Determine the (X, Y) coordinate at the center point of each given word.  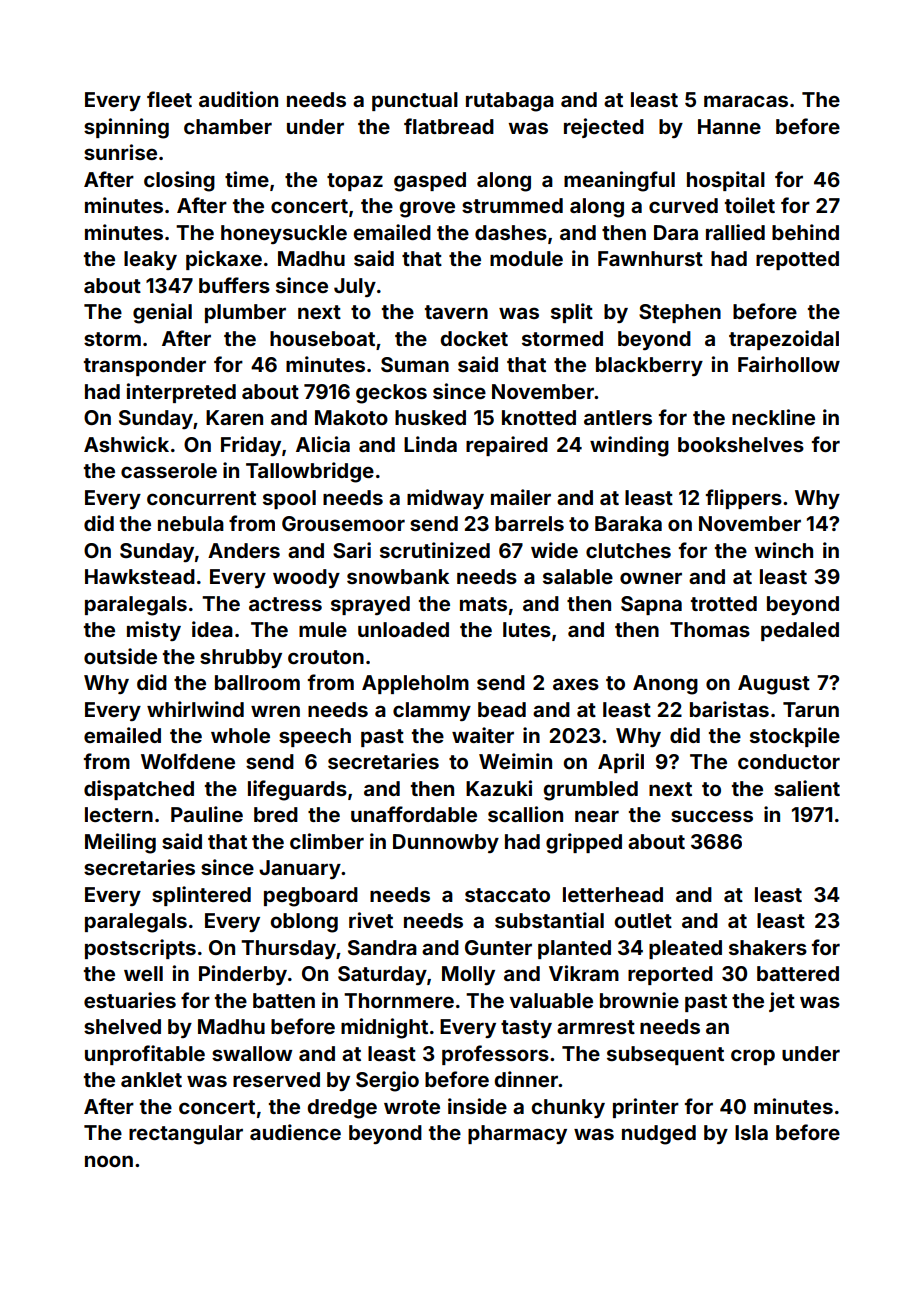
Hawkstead (140, 576)
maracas (746, 101)
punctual (415, 101)
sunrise (120, 152)
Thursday (288, 949)
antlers (618, 417)
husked (430, 417)
